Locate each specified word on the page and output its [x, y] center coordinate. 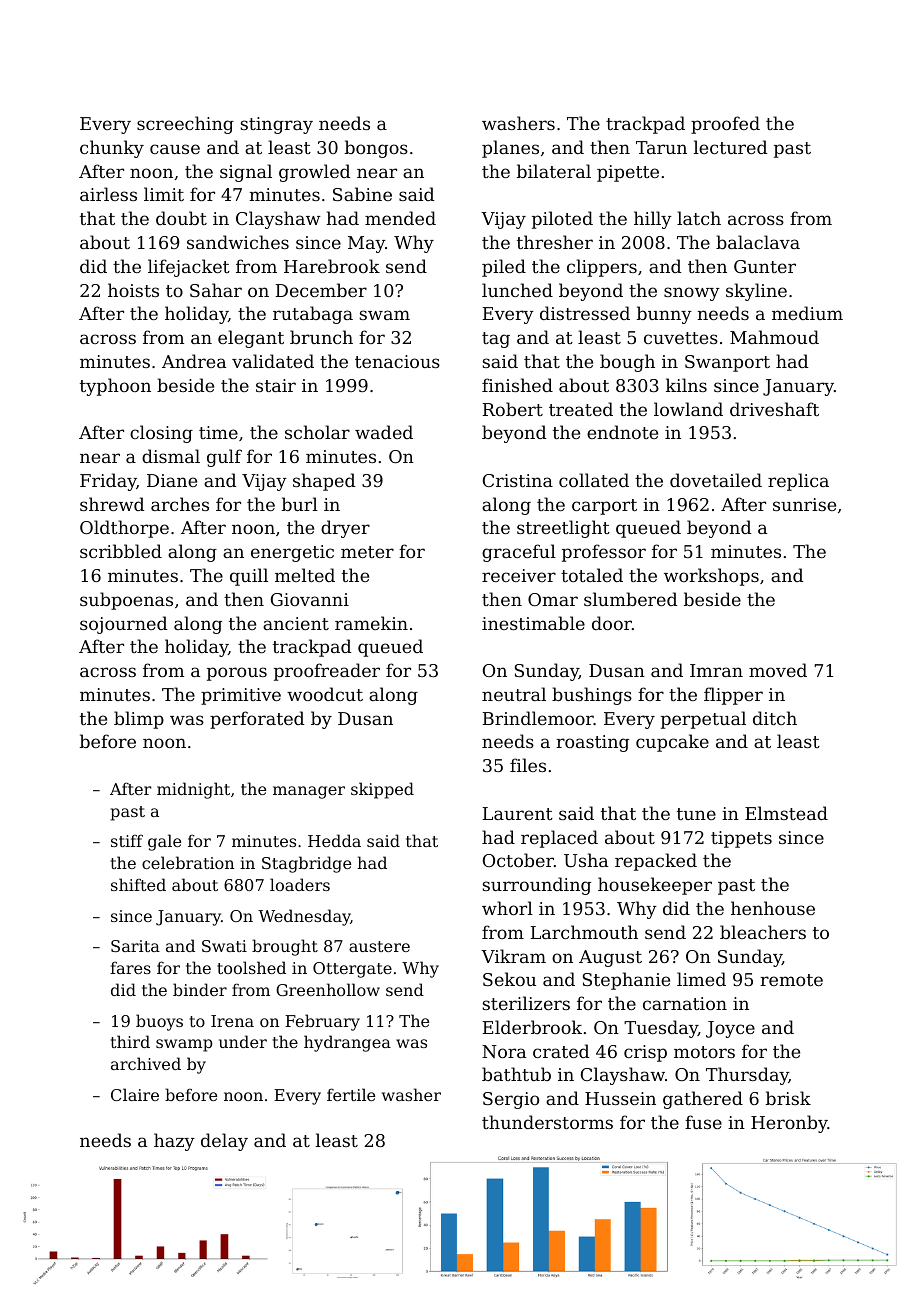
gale [164, 842]
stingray [276, 125]
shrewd [112, 504]
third [130, 1041]
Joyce [730, 1029]
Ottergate [352, 970]
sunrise [804, 504]
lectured [730, 147]
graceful [519, 553]
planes [510, 149]
